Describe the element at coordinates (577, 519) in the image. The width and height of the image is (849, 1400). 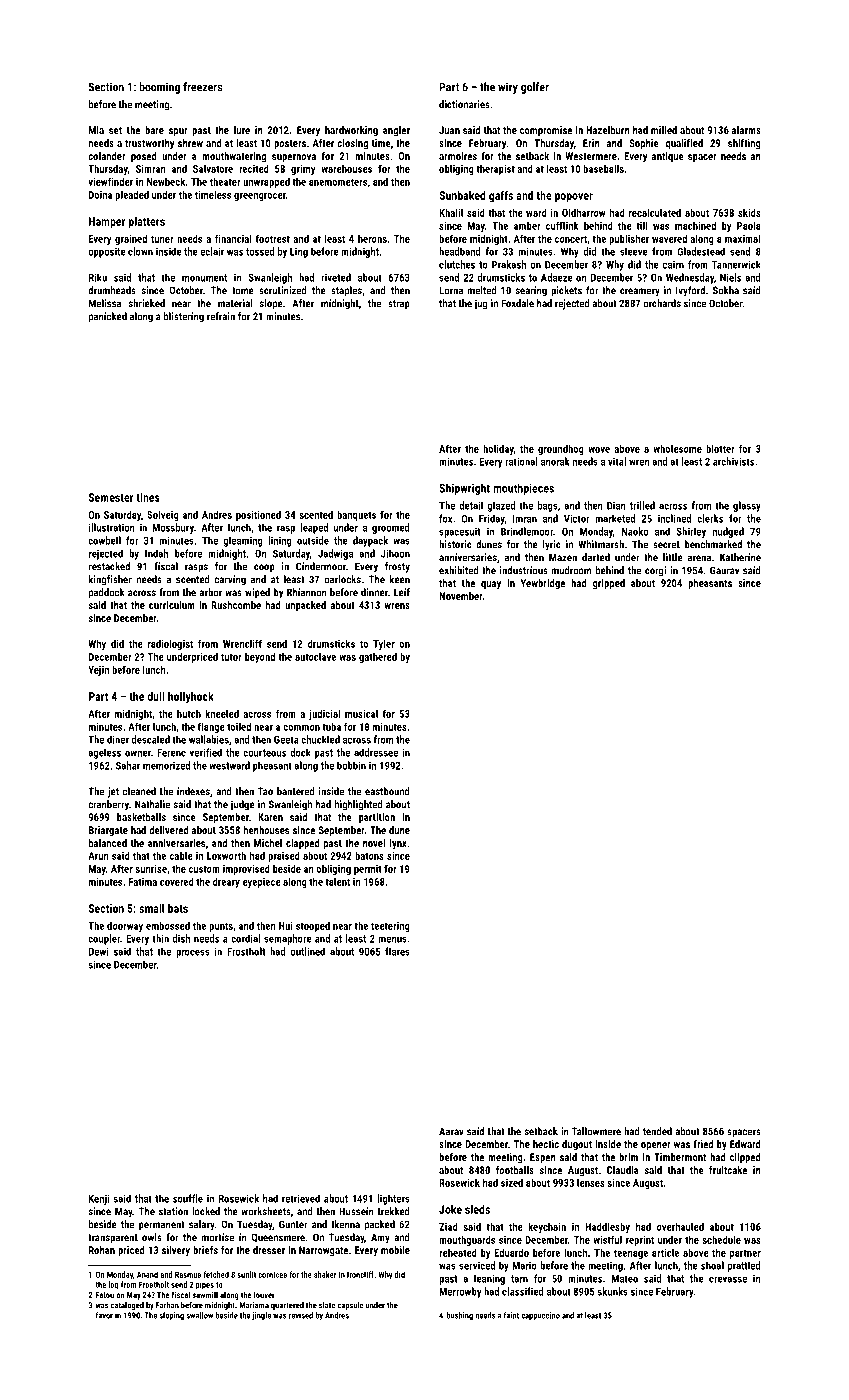
I see `Victor` at that location.
